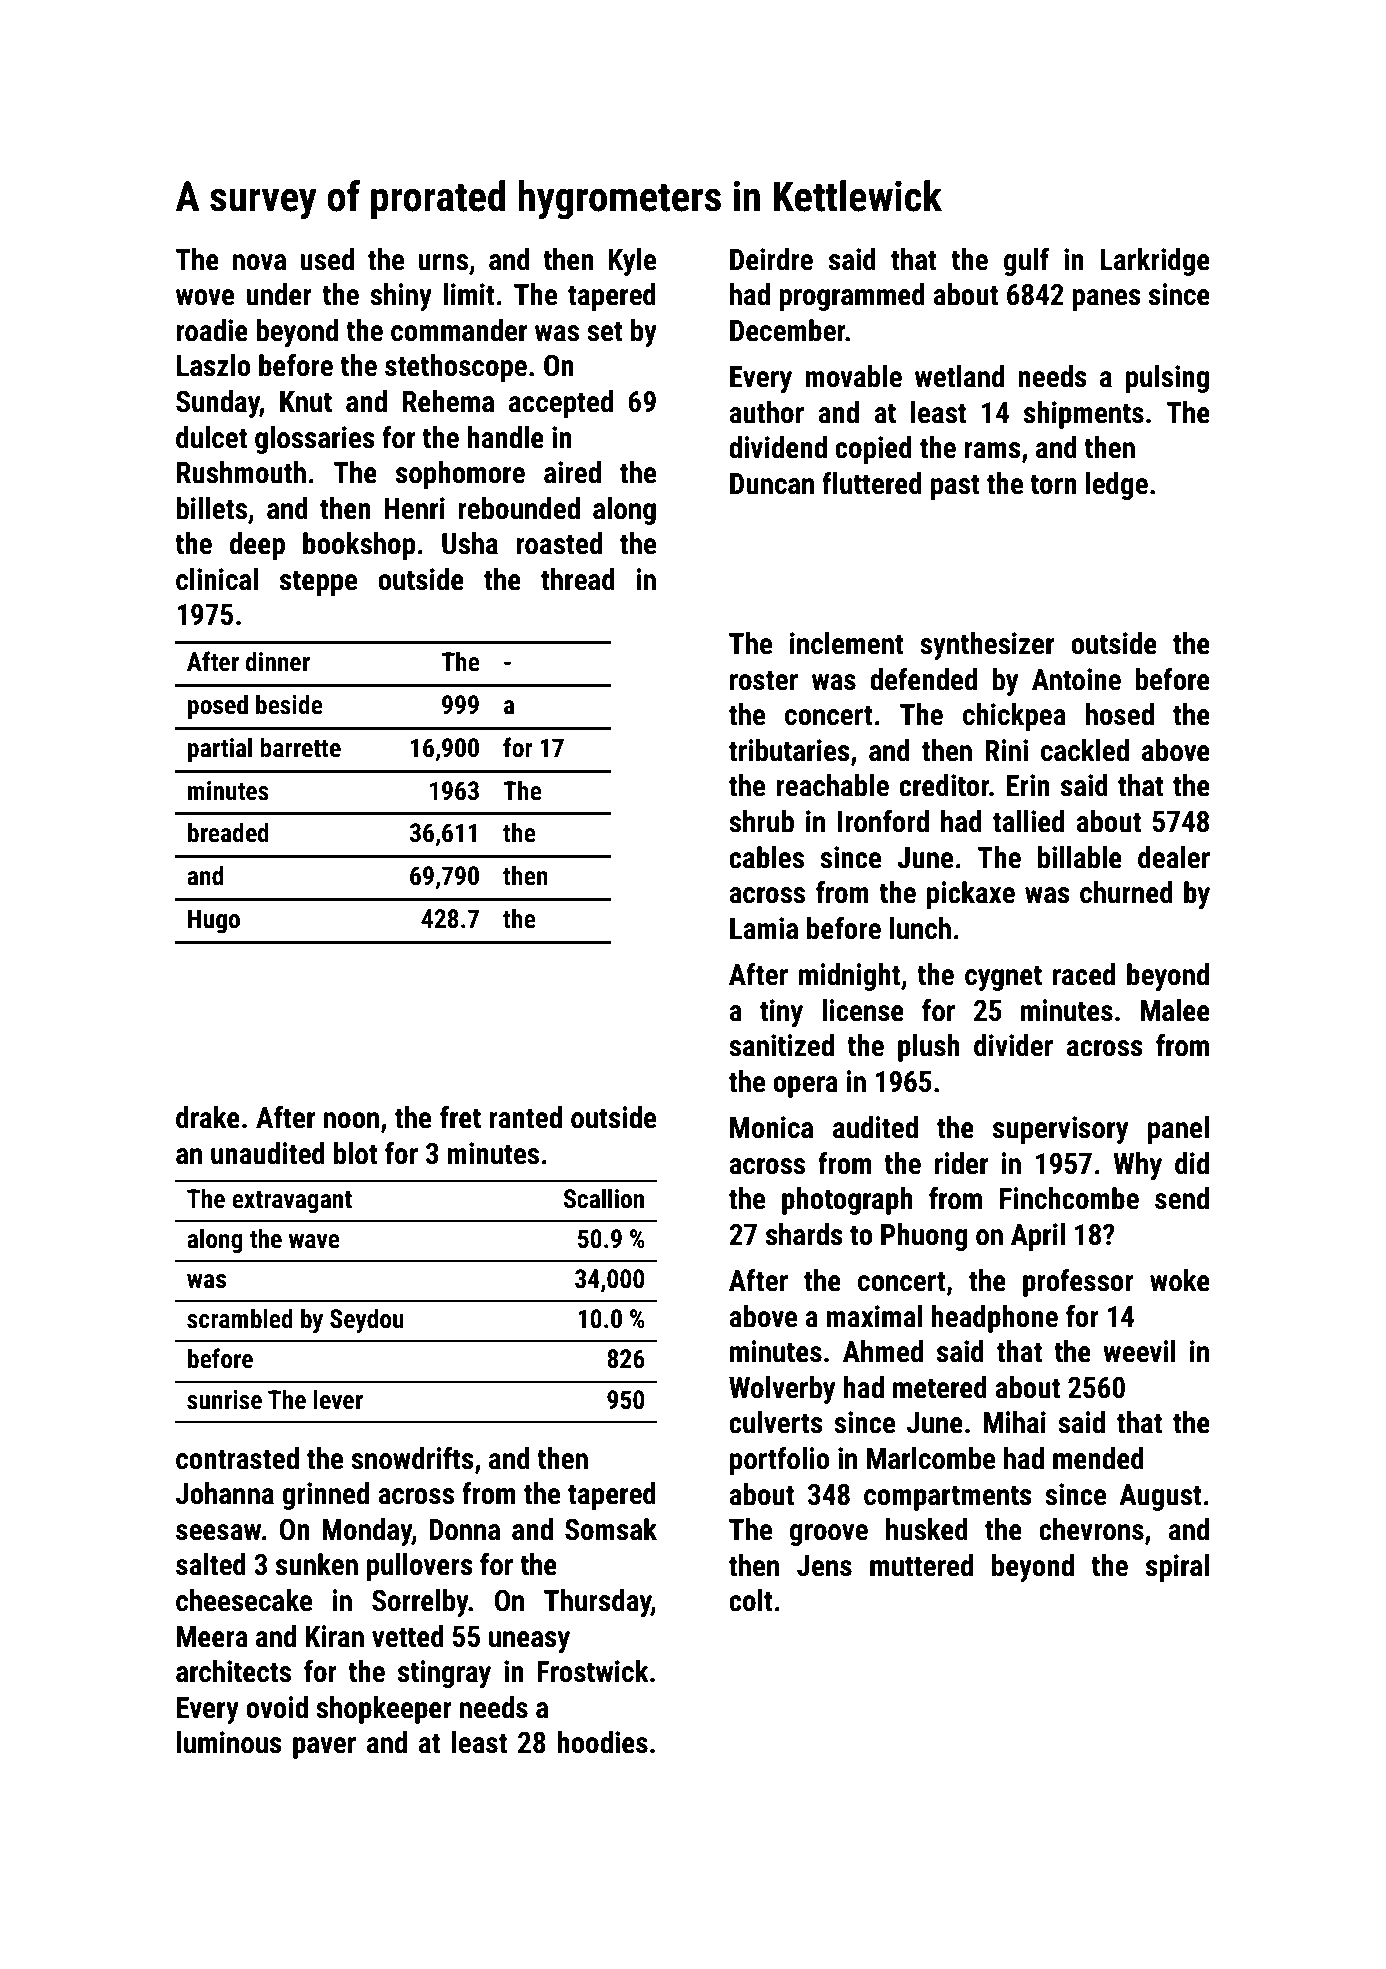 This screenshot has width=1386, height=1969. I want to click on snowdrifts, so click(412, 1458).
